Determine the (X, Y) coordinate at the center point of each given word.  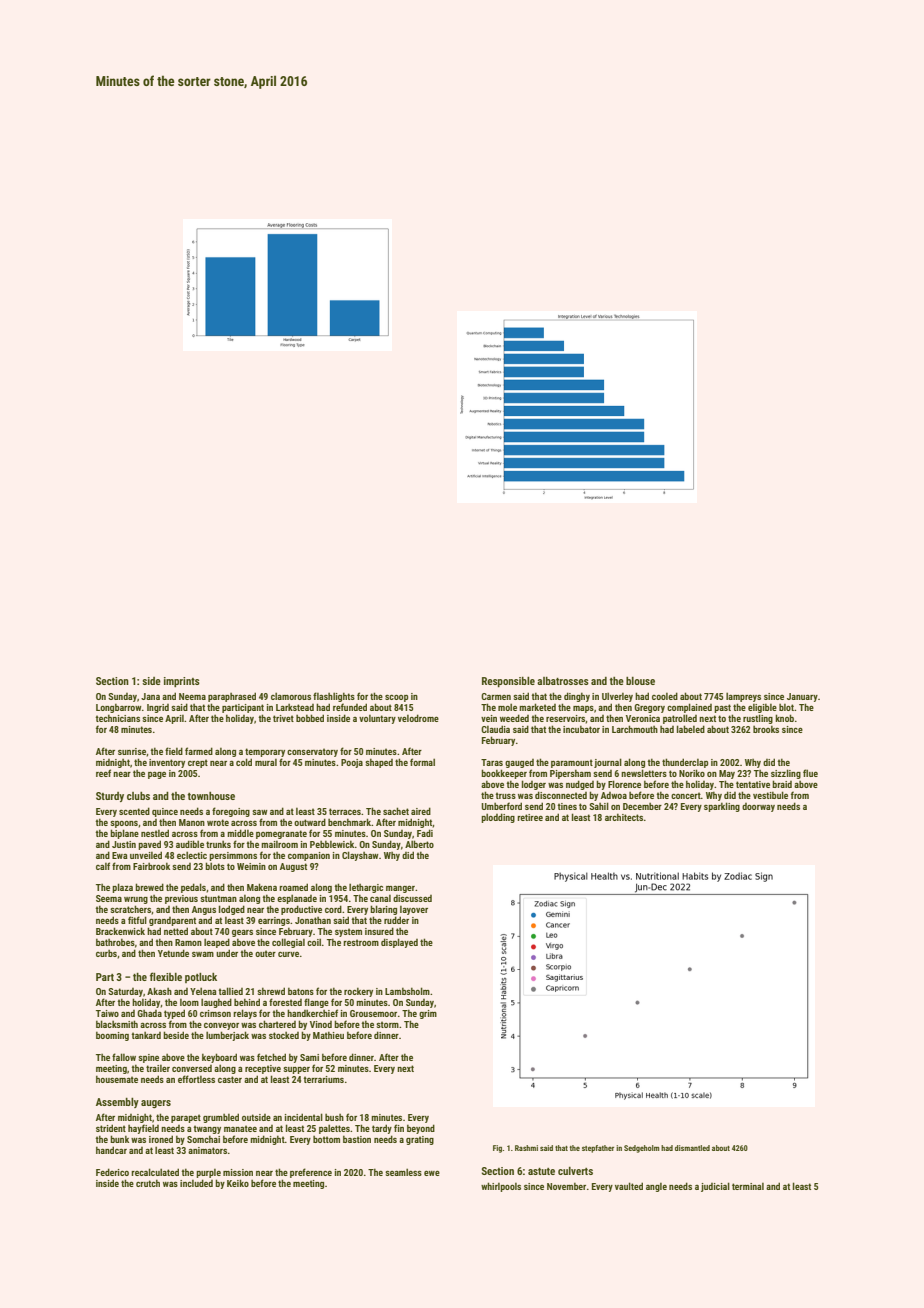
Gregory (649, 708)
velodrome (418, 718)
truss (505, 795)
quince (165, 812)
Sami (309, 1057)
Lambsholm (407, 991)
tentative (753, 784)
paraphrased (232, 697)
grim (428, 1014)
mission (238, 1172)
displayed (399, 943)
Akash (159, 991)
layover (414, 910)
